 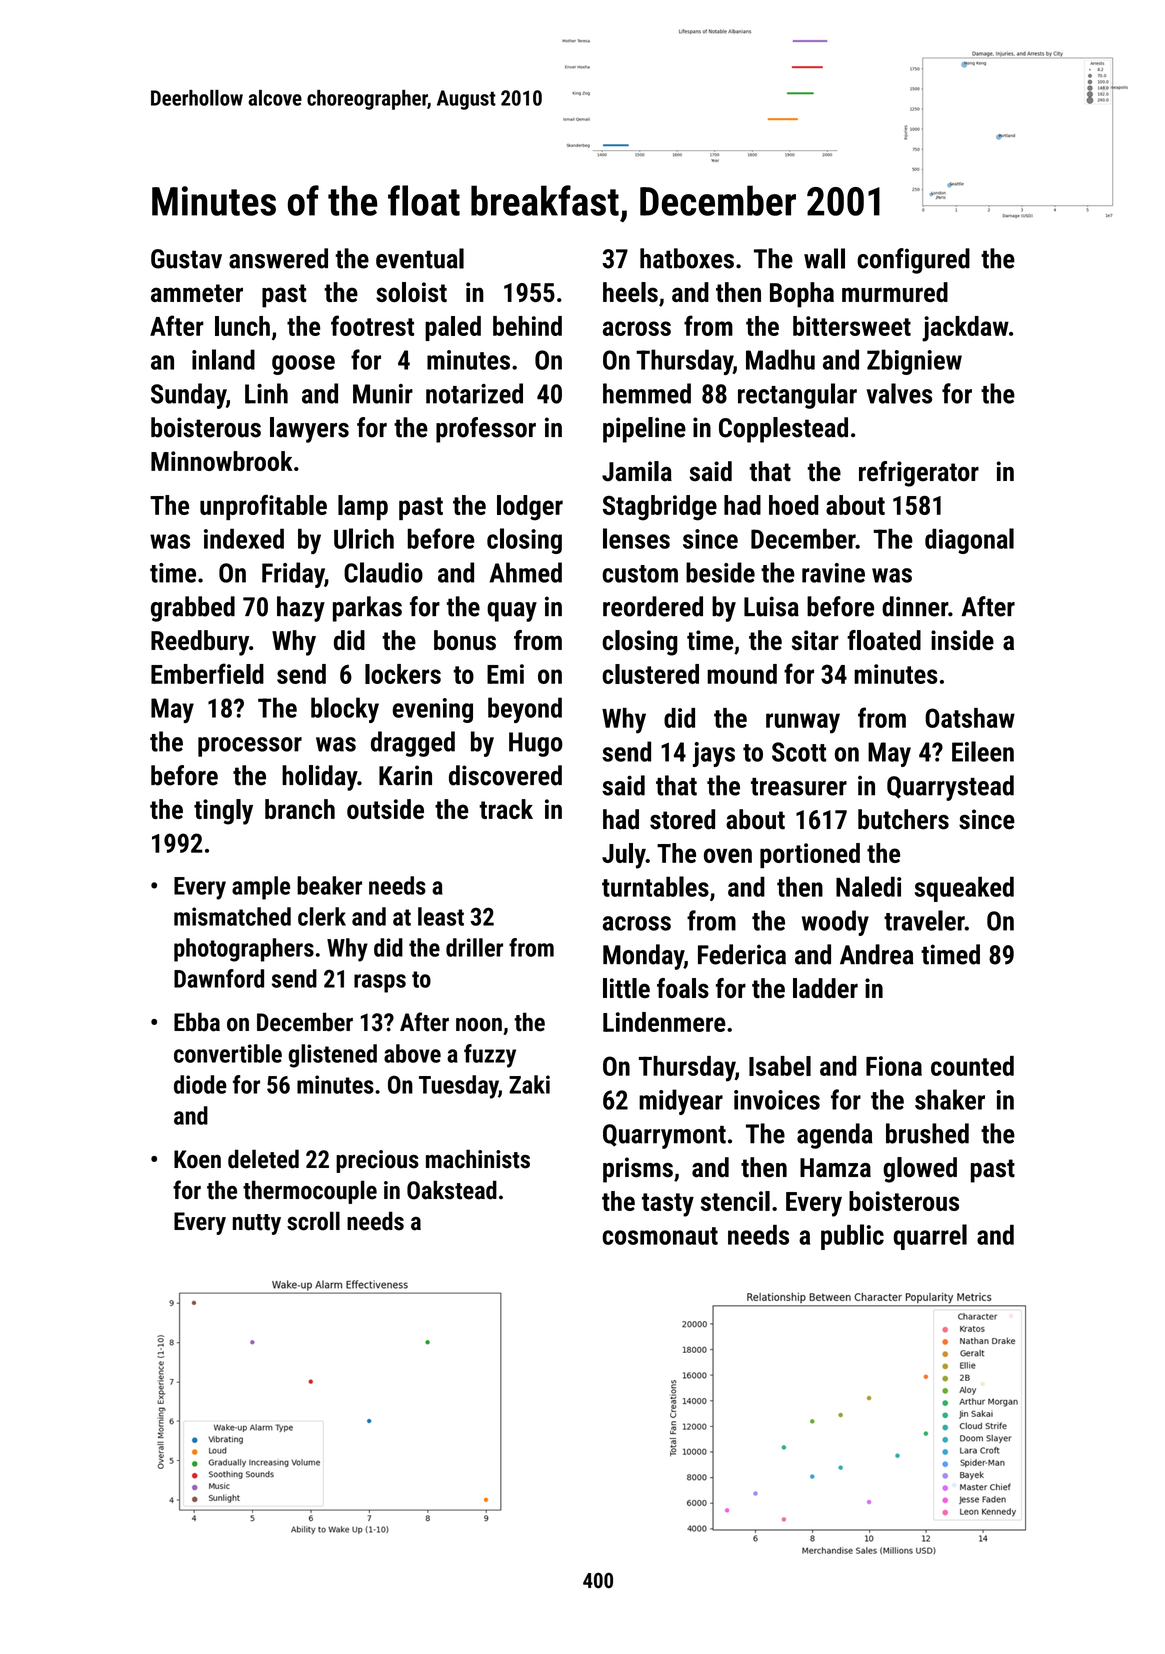 What do you see at coordinates (250, 747) in the screenshot?
I see `processor` at bounding box center [250, 747].
